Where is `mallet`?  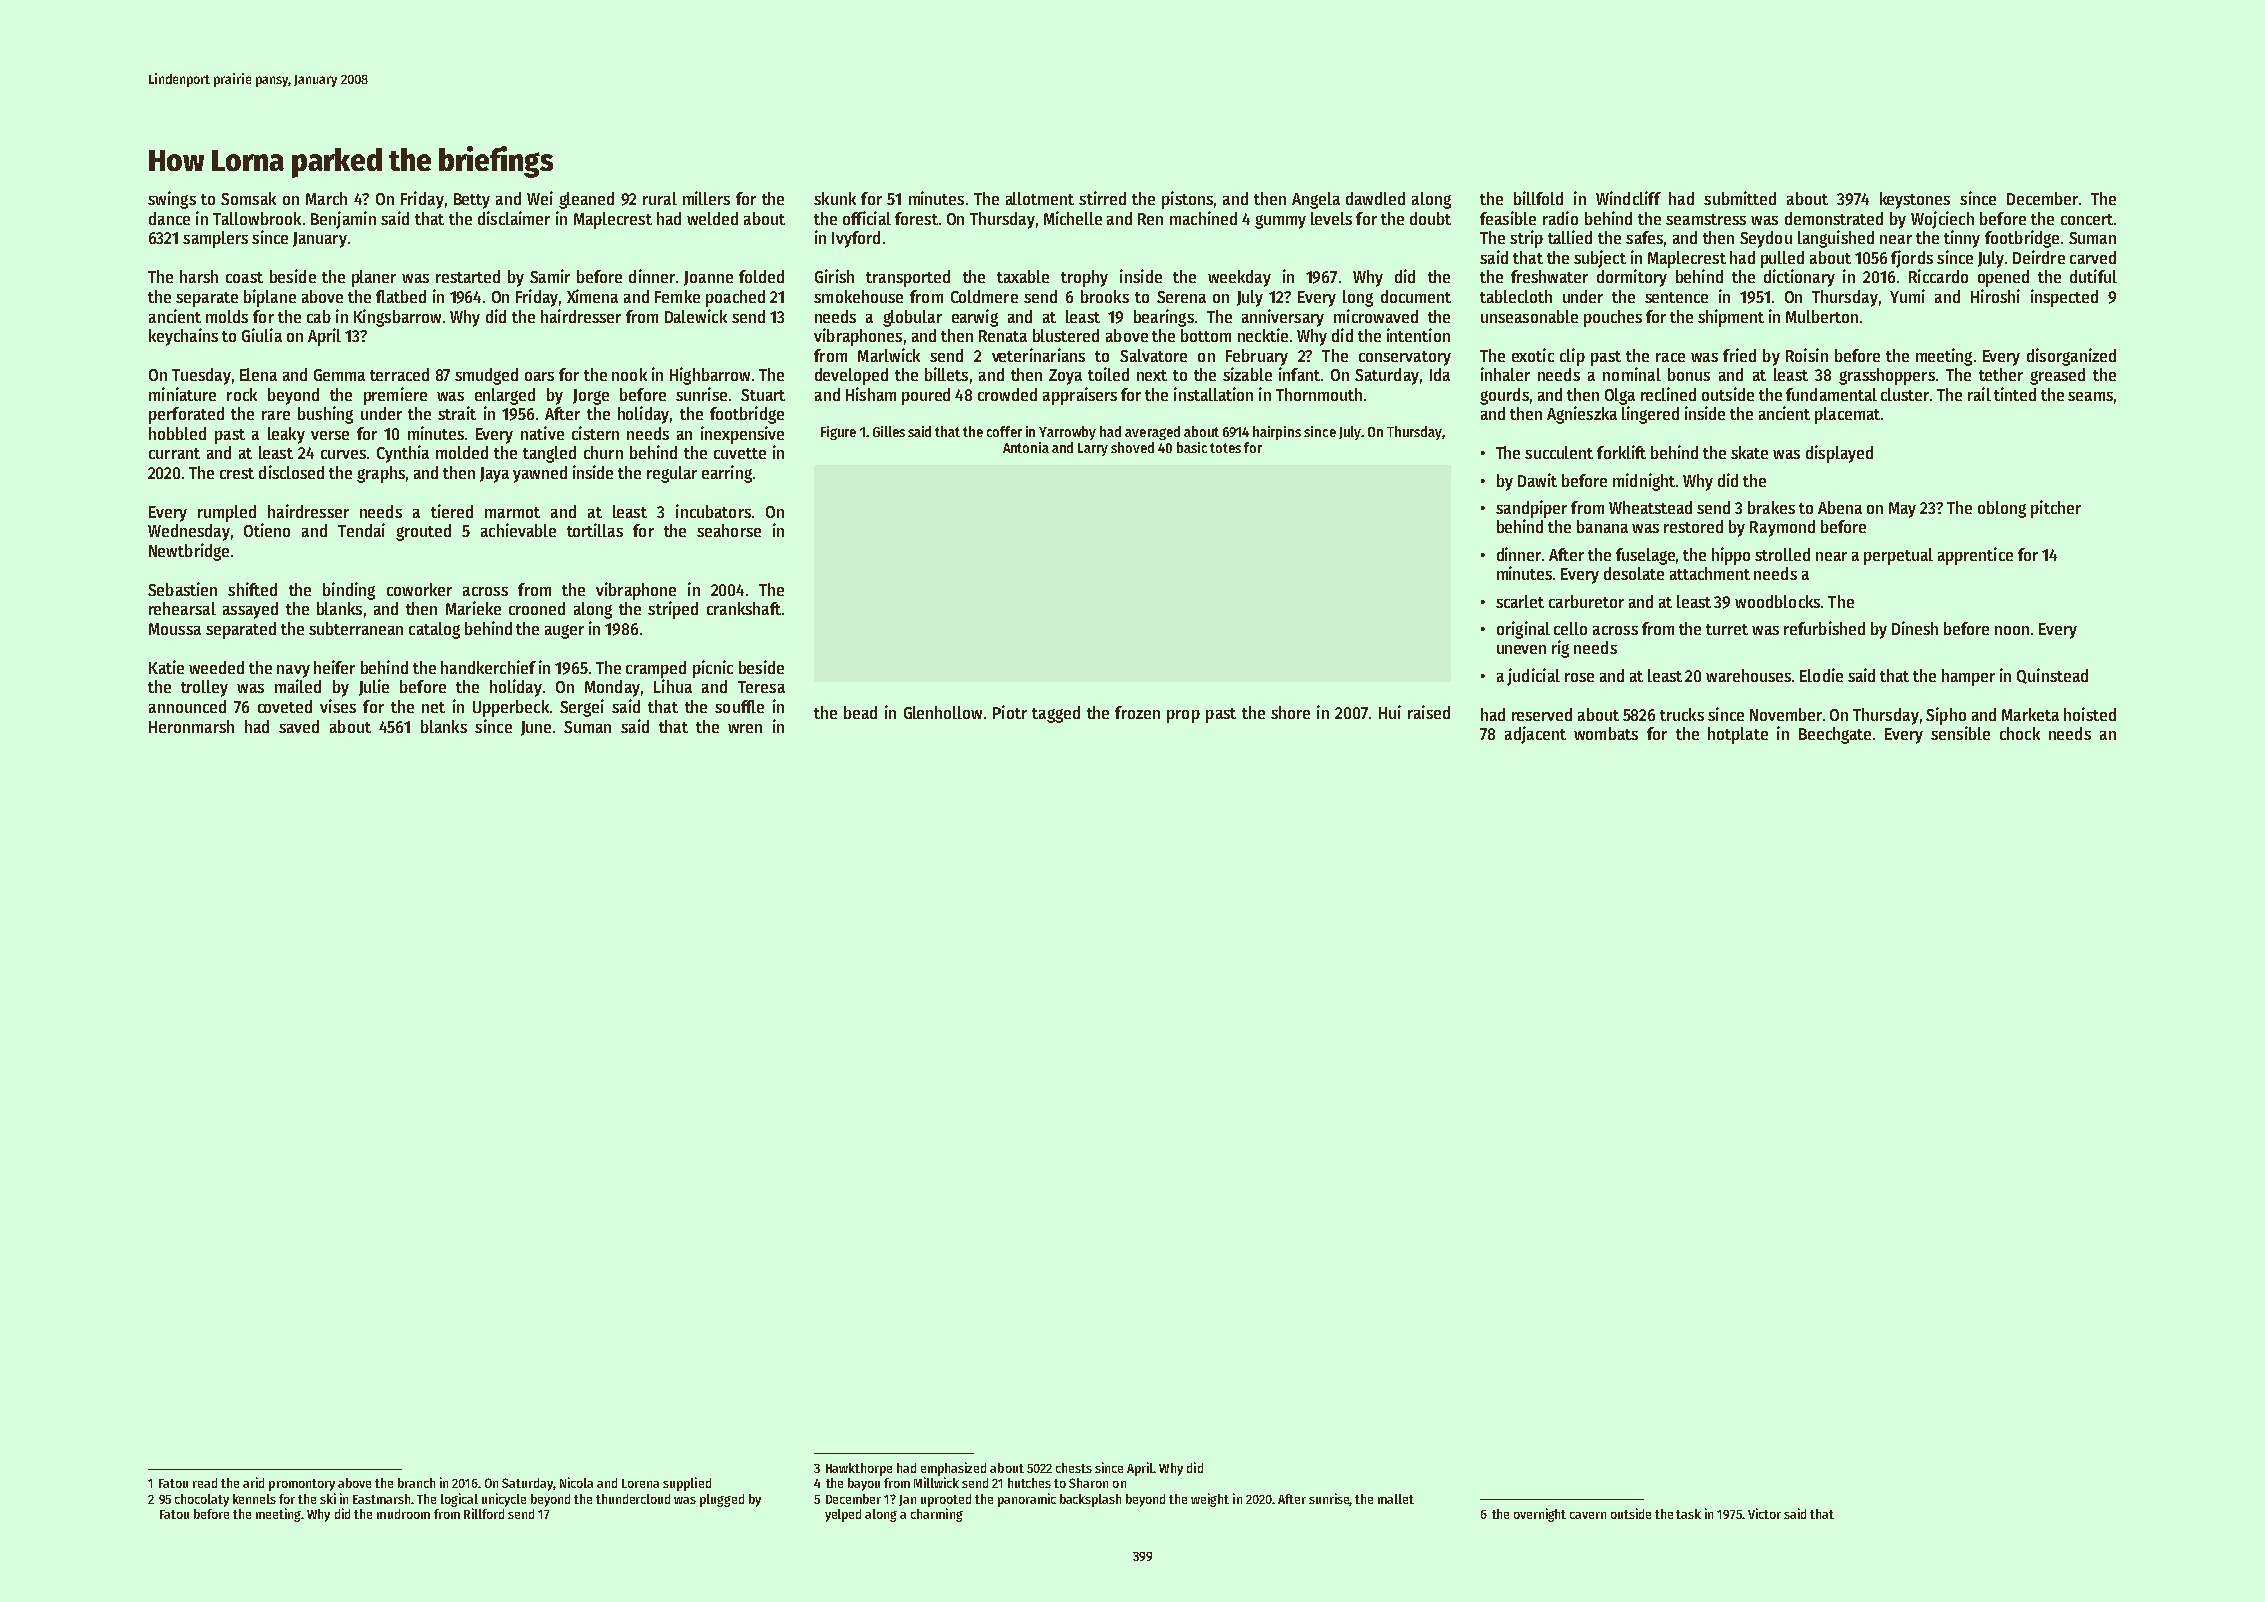
mallet is located at coordinates (1396, 1499).
